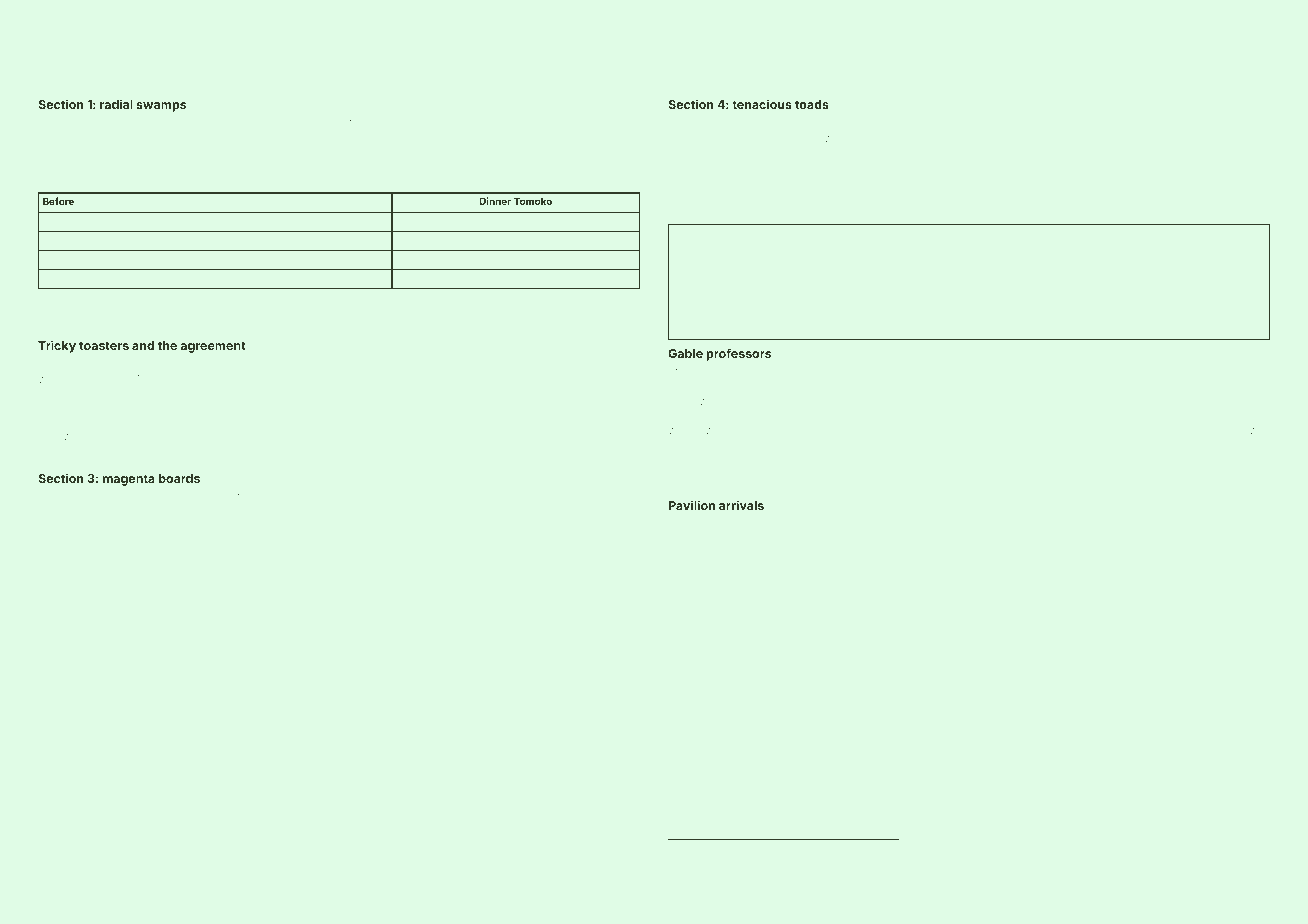 This screenshot has height=924, width=1308. What do you see at coordinates (533, 201) in the screenshot?
I see `Tomoko` at bounding box center [533, 201].
